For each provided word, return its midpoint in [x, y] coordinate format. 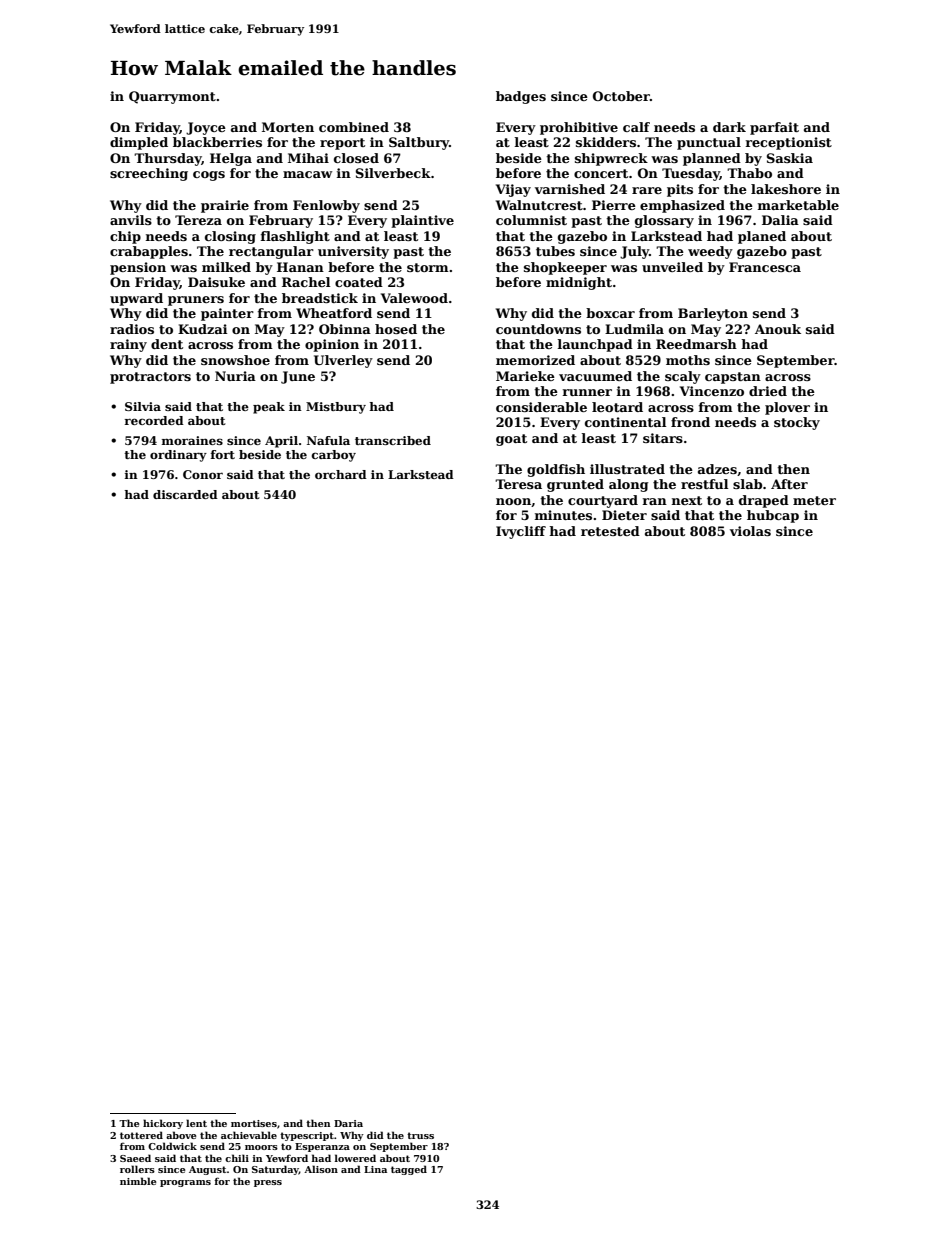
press [268, 1183]
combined [354, 127]
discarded [185, 494]
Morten [288, 127]
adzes [717, 469]
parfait [774, 128]
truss [420, 1135]
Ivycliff [521, 532]
